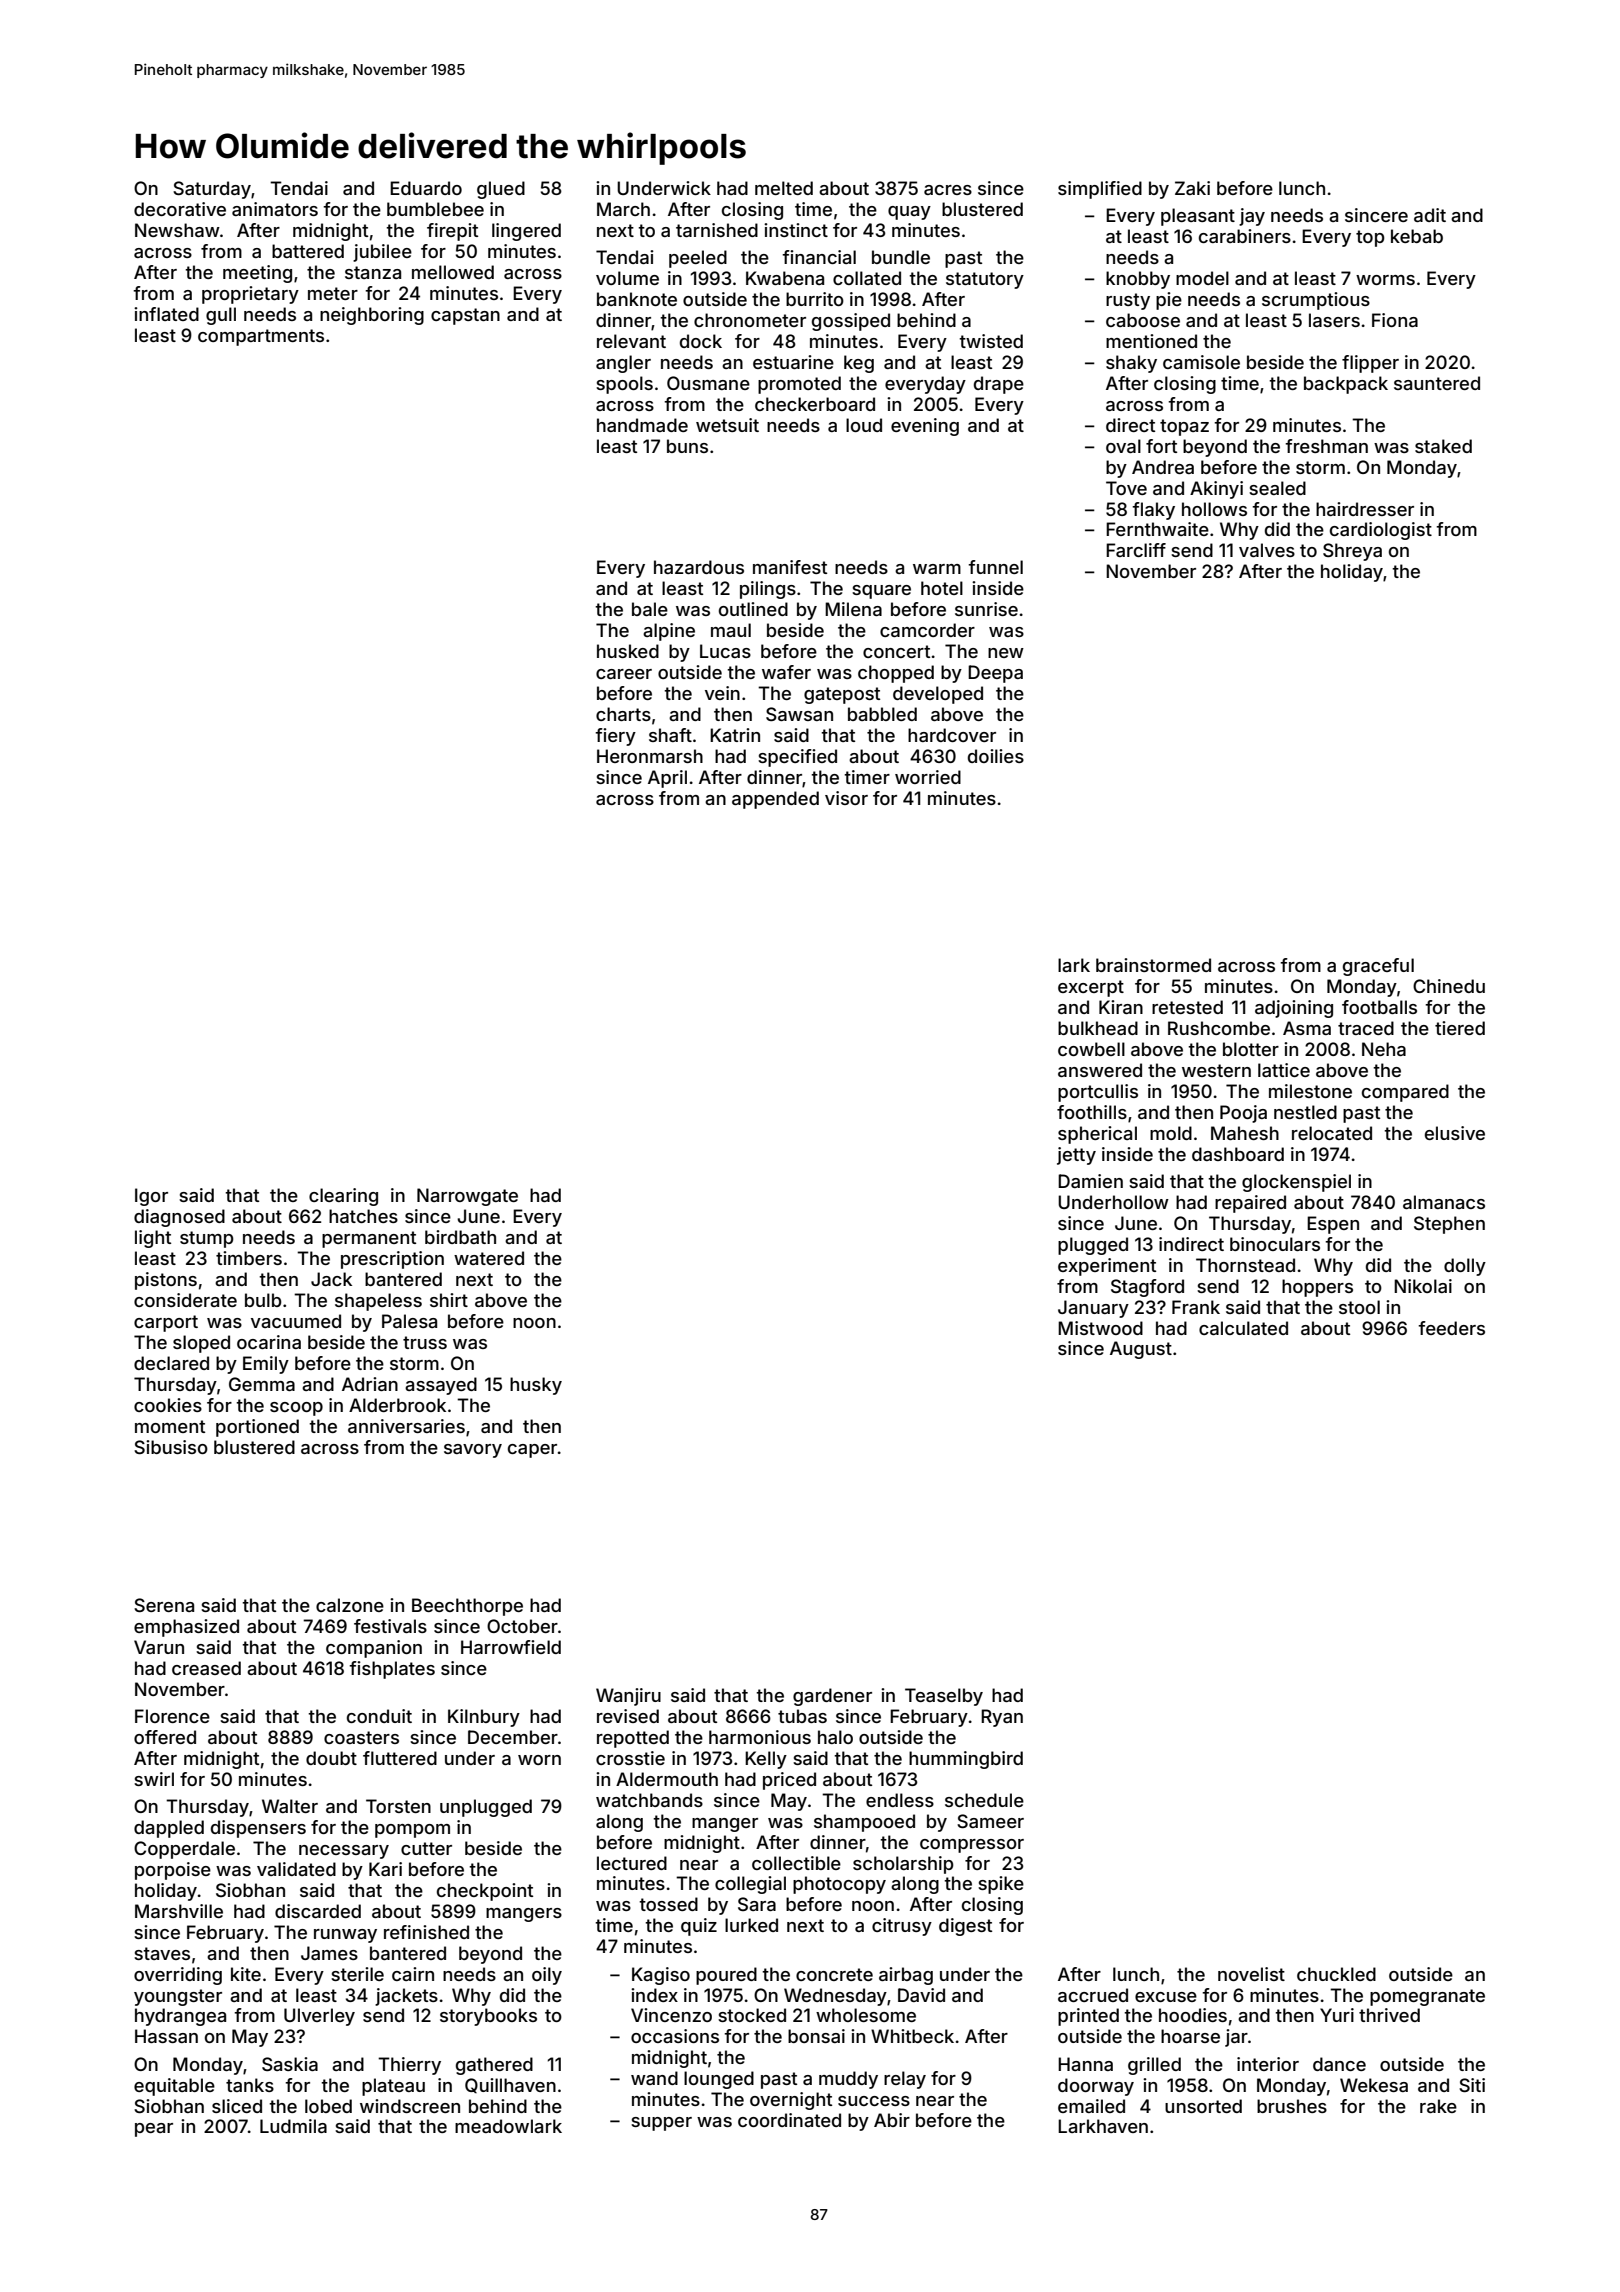 Image resolution: width=1620 pixels, height=2292 pixels. Describe the element at coordinates (1166, 1997) in the image. I see `excuse` at that location.
